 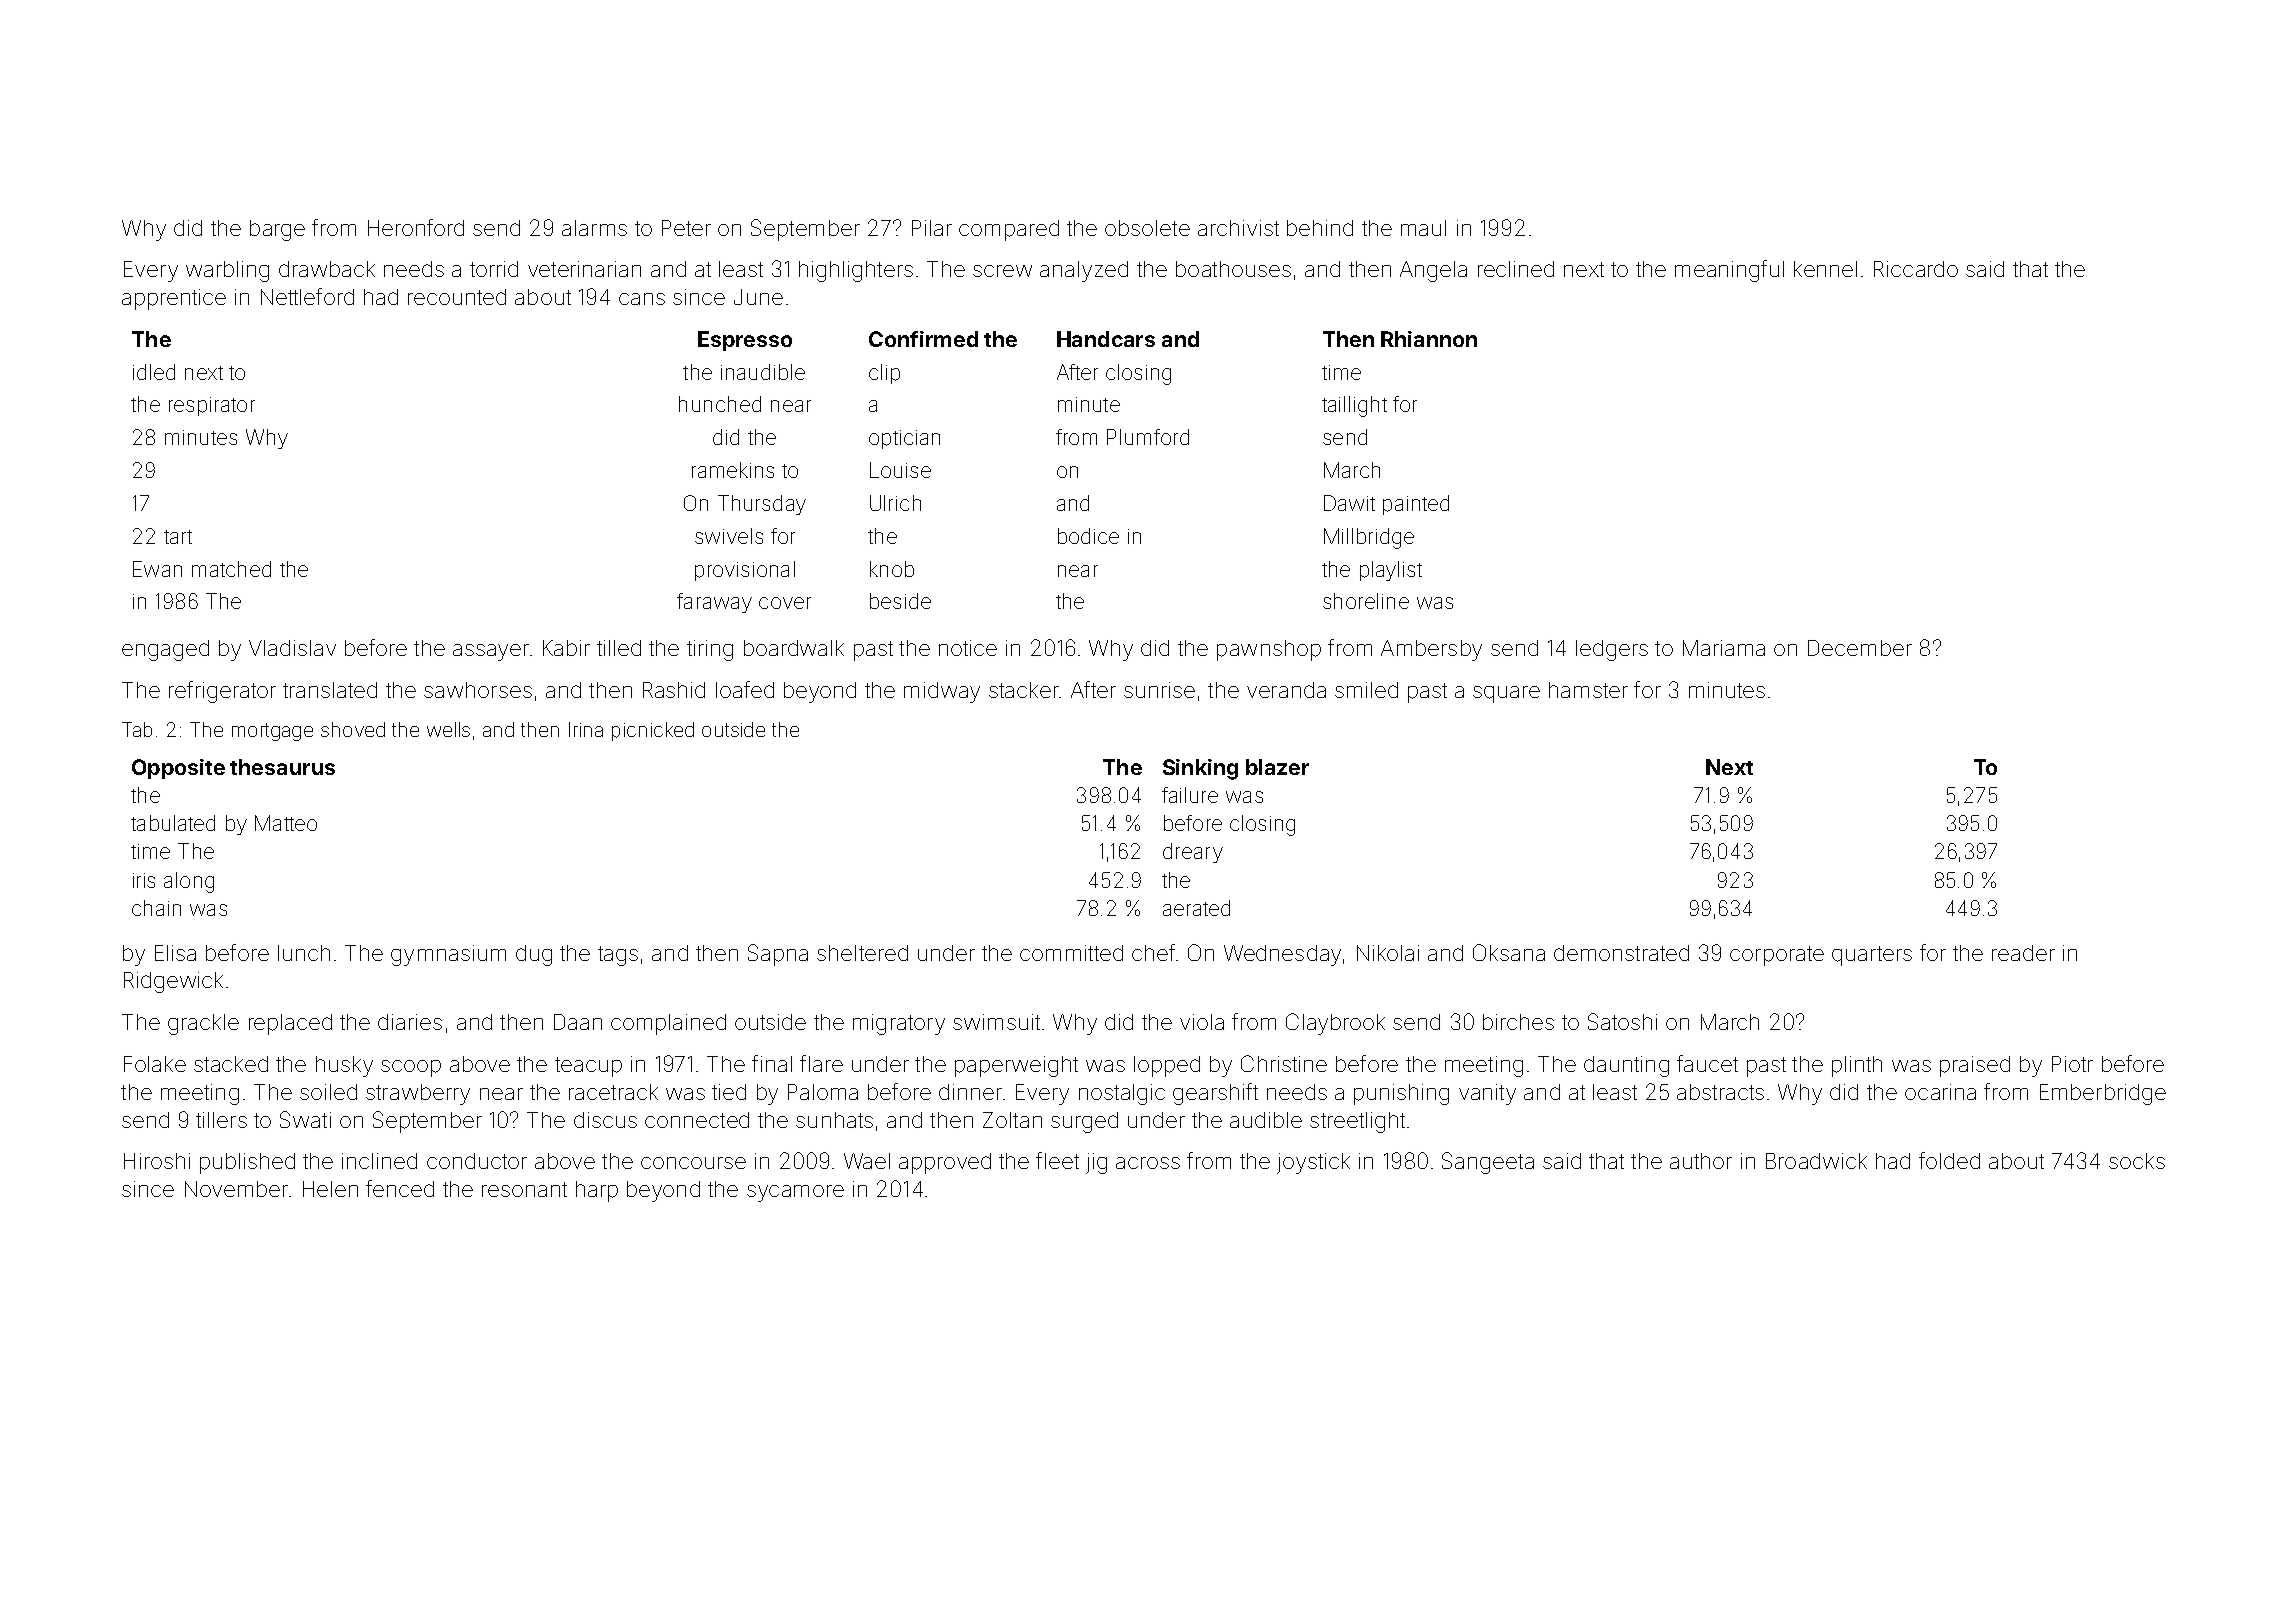 I want to click on harp, so click(x=597, y=1191).
